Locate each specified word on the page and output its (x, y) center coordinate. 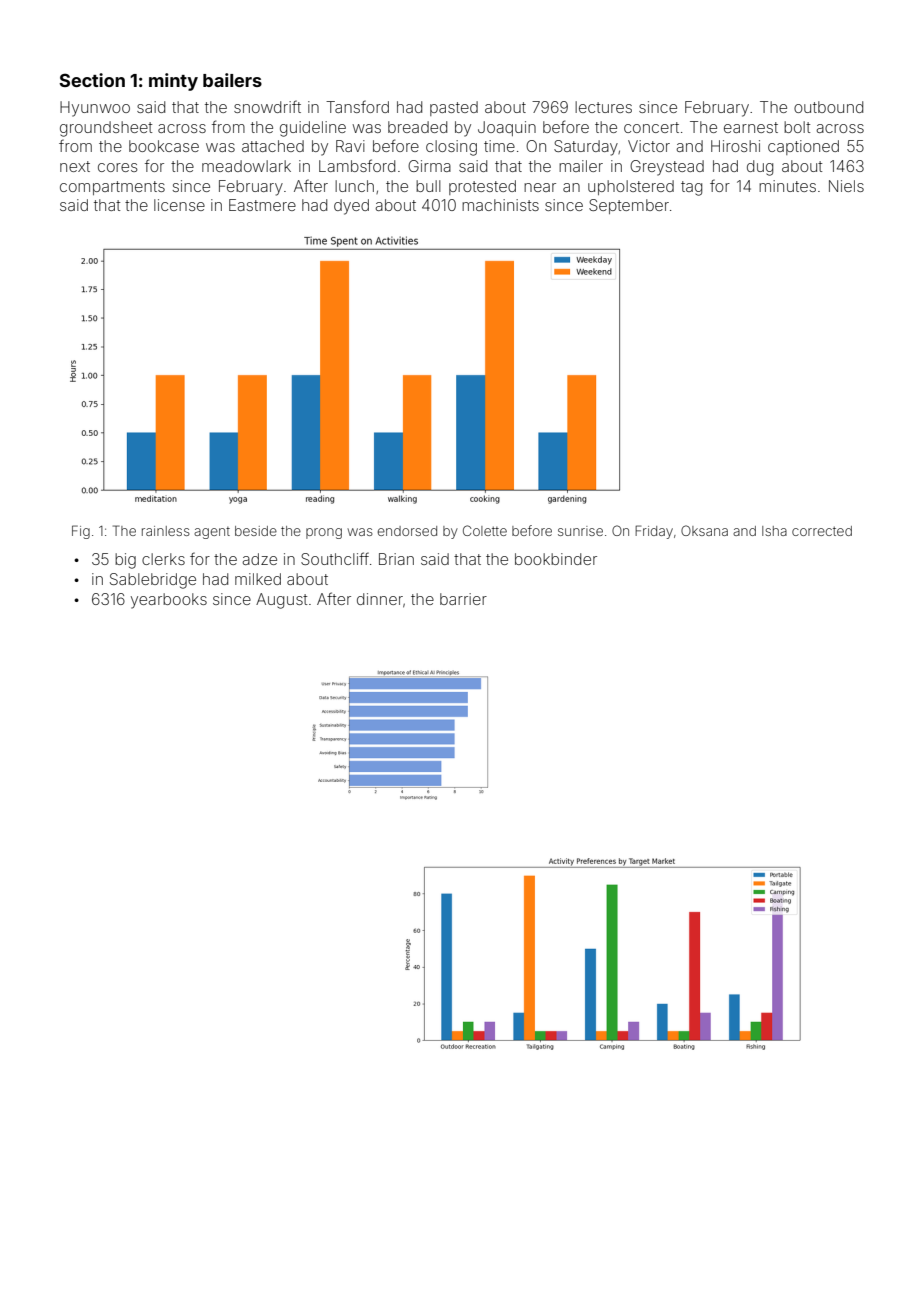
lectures (603, 107)
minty (173, 82)
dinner (380, 599)
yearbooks (169, 601)
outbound (828, 107)
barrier (463, 599)
